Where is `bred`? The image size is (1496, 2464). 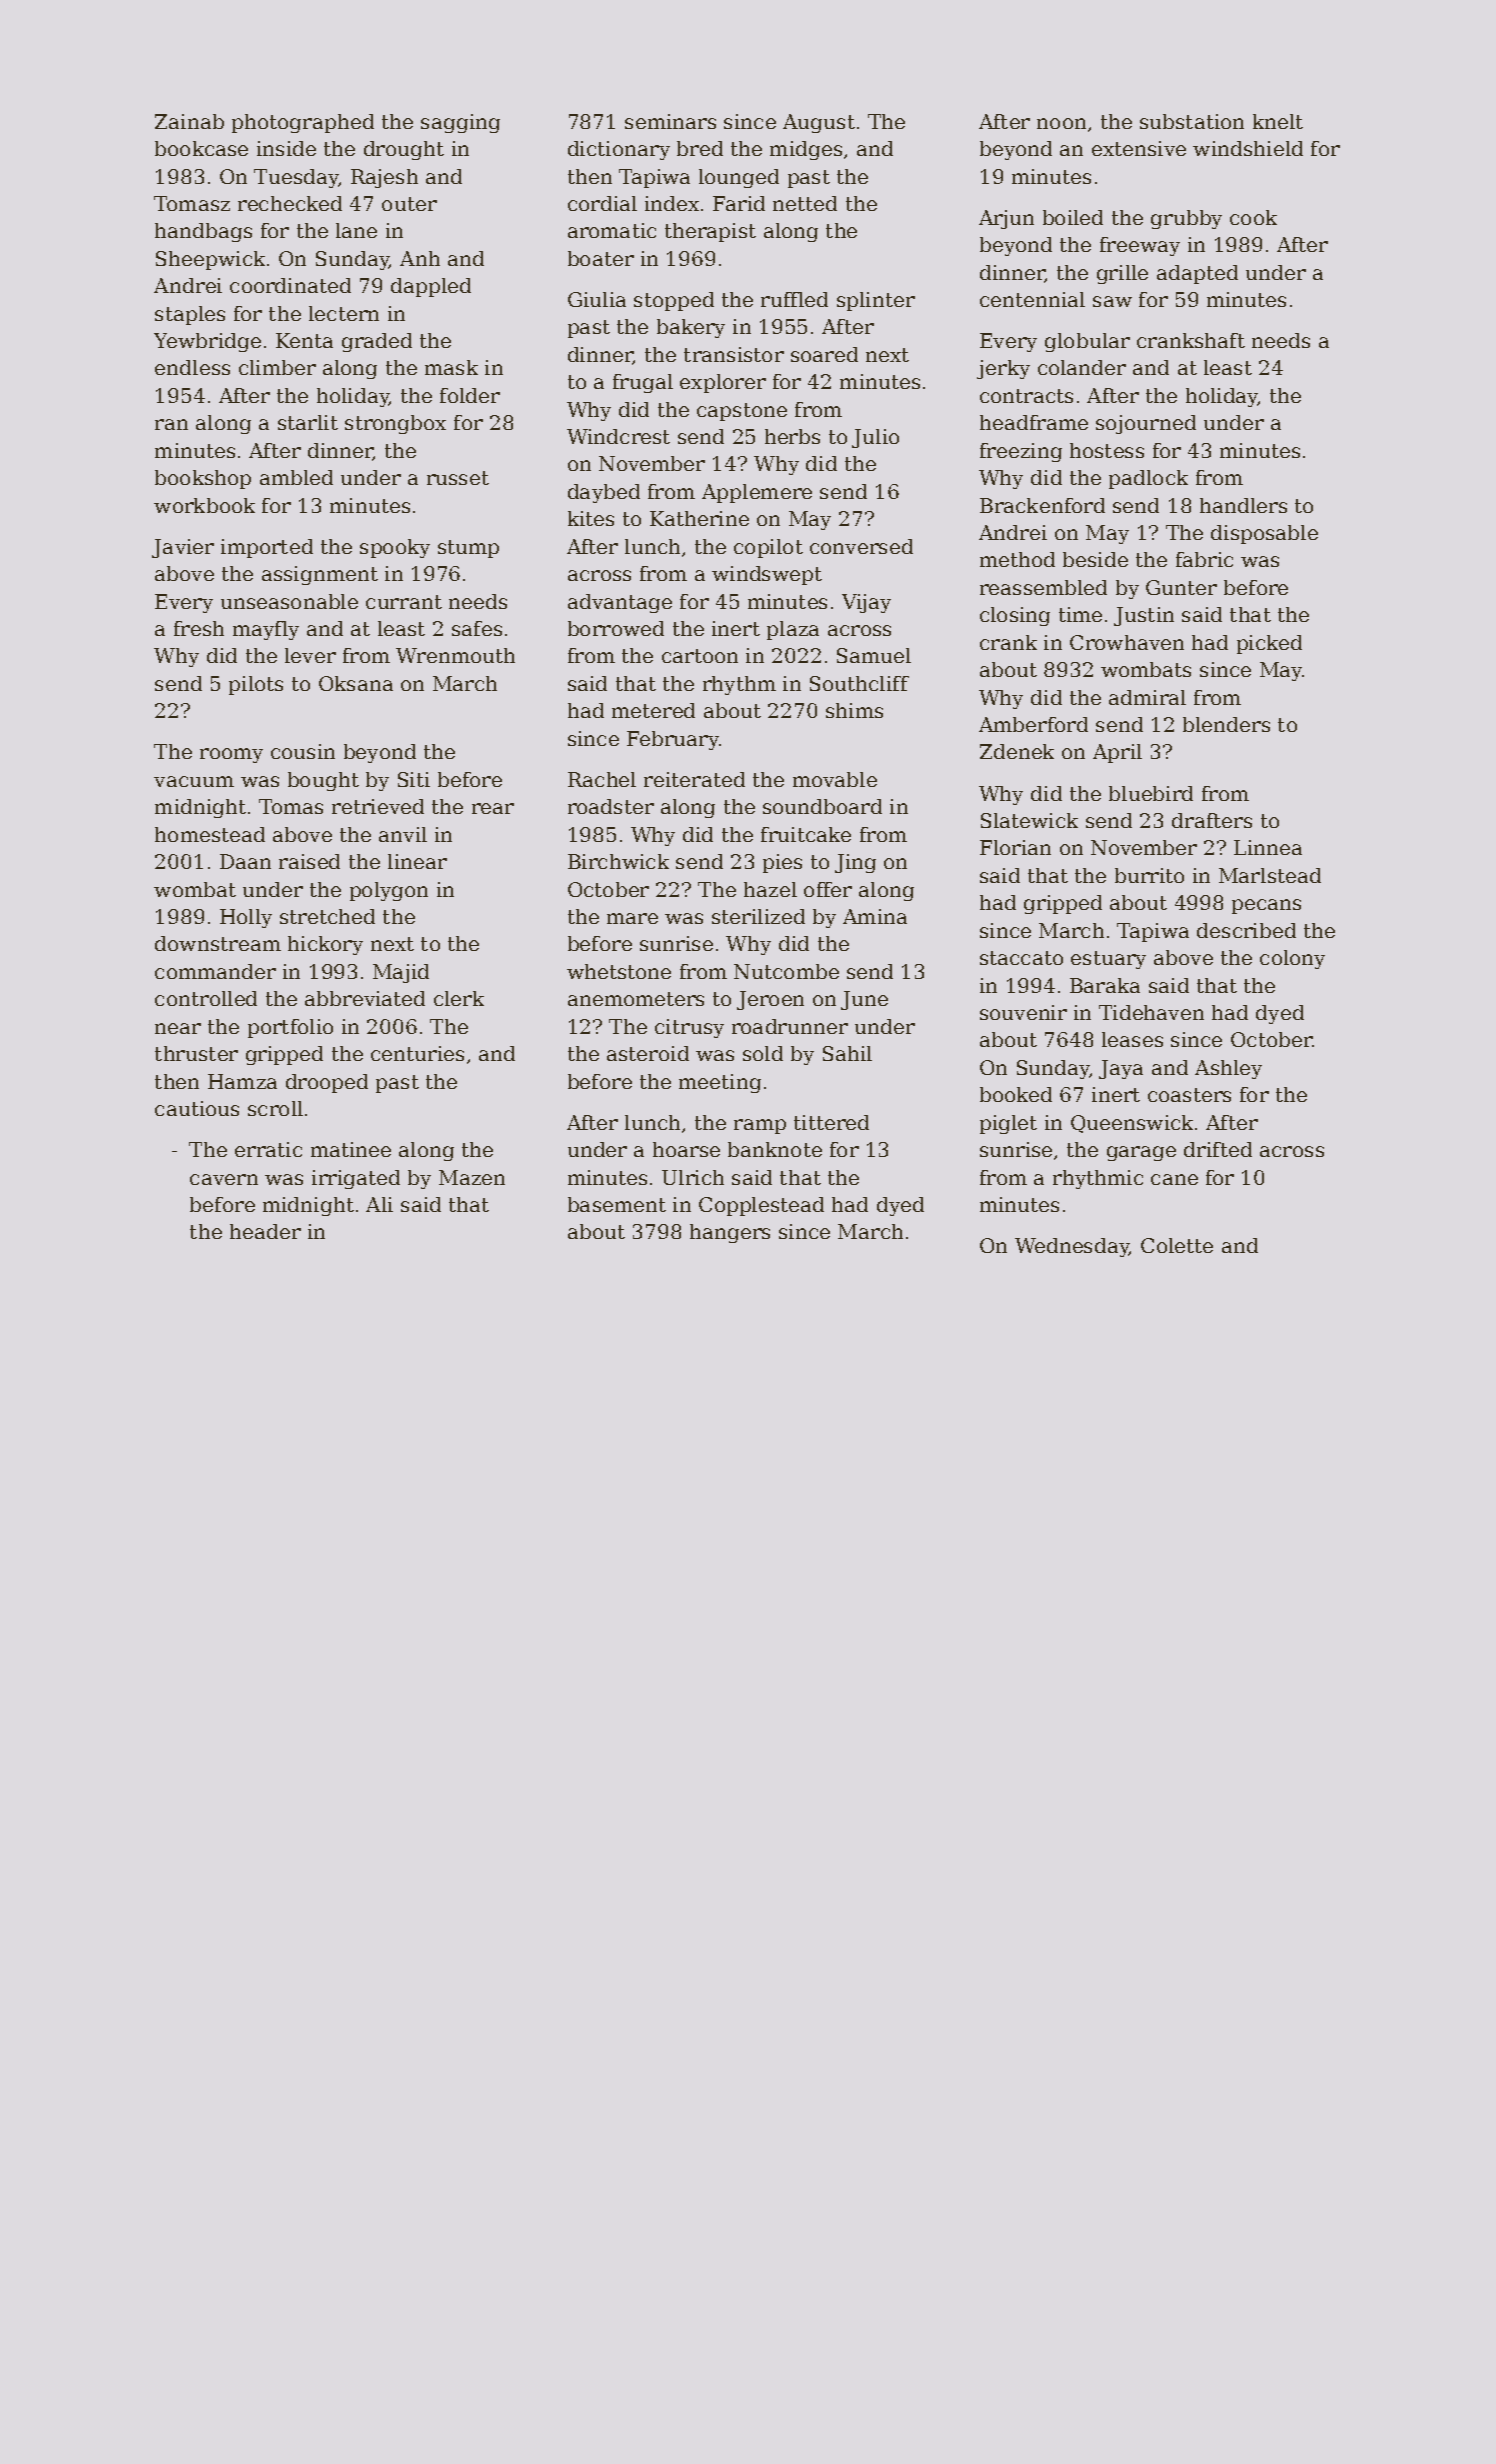
bred is located at coordinates (700, 148).
